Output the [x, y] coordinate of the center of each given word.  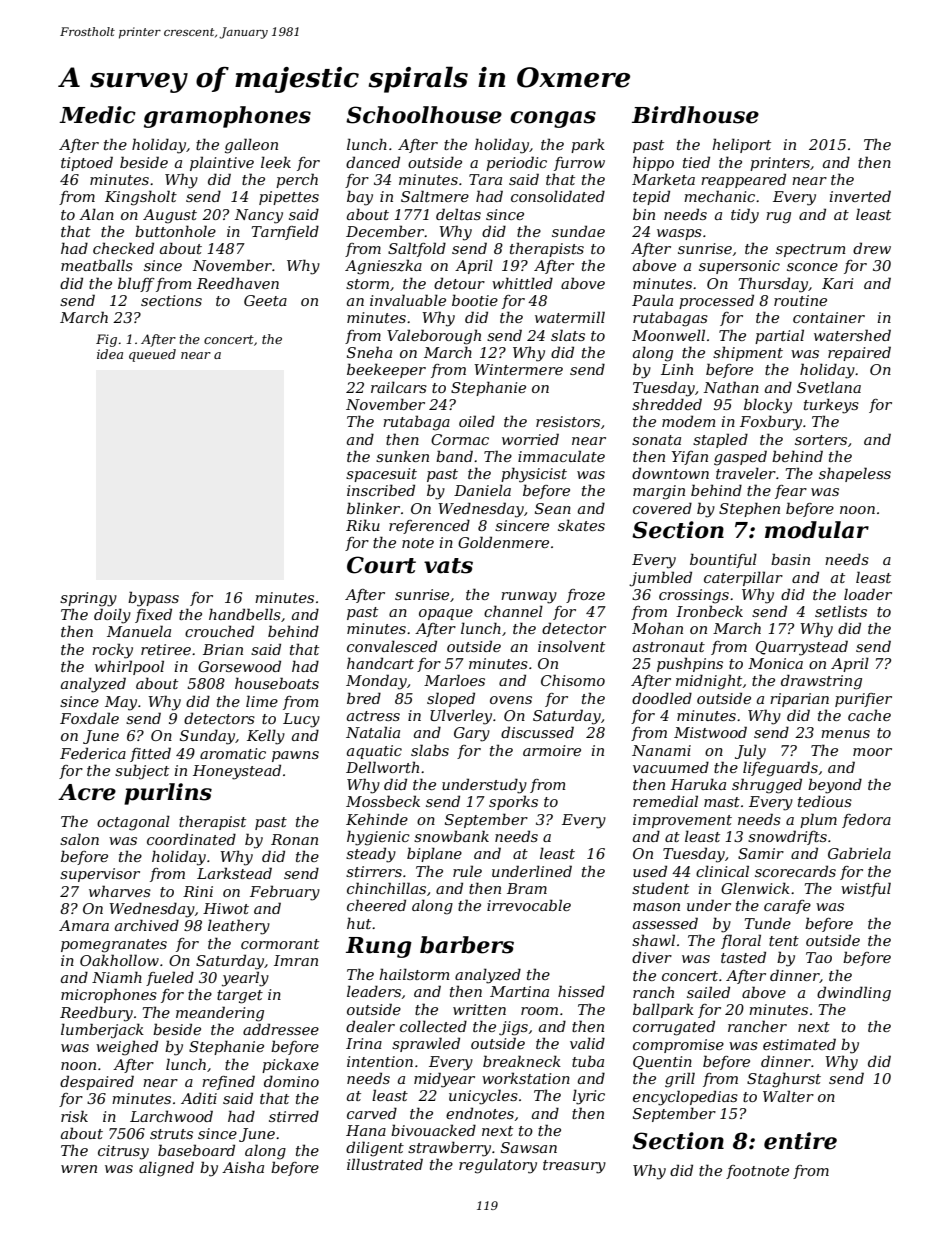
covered [662, 508]
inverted [860, 196]
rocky [112, 651]
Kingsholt [141, 198]
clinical [722, 871]
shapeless [855, 474]
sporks [513, 802]
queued [152, 355]
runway [529, 598]
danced [373, 162]
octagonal [133, 823]
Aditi [199, 1098]
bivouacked [433, 1130]
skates [581, 525]
